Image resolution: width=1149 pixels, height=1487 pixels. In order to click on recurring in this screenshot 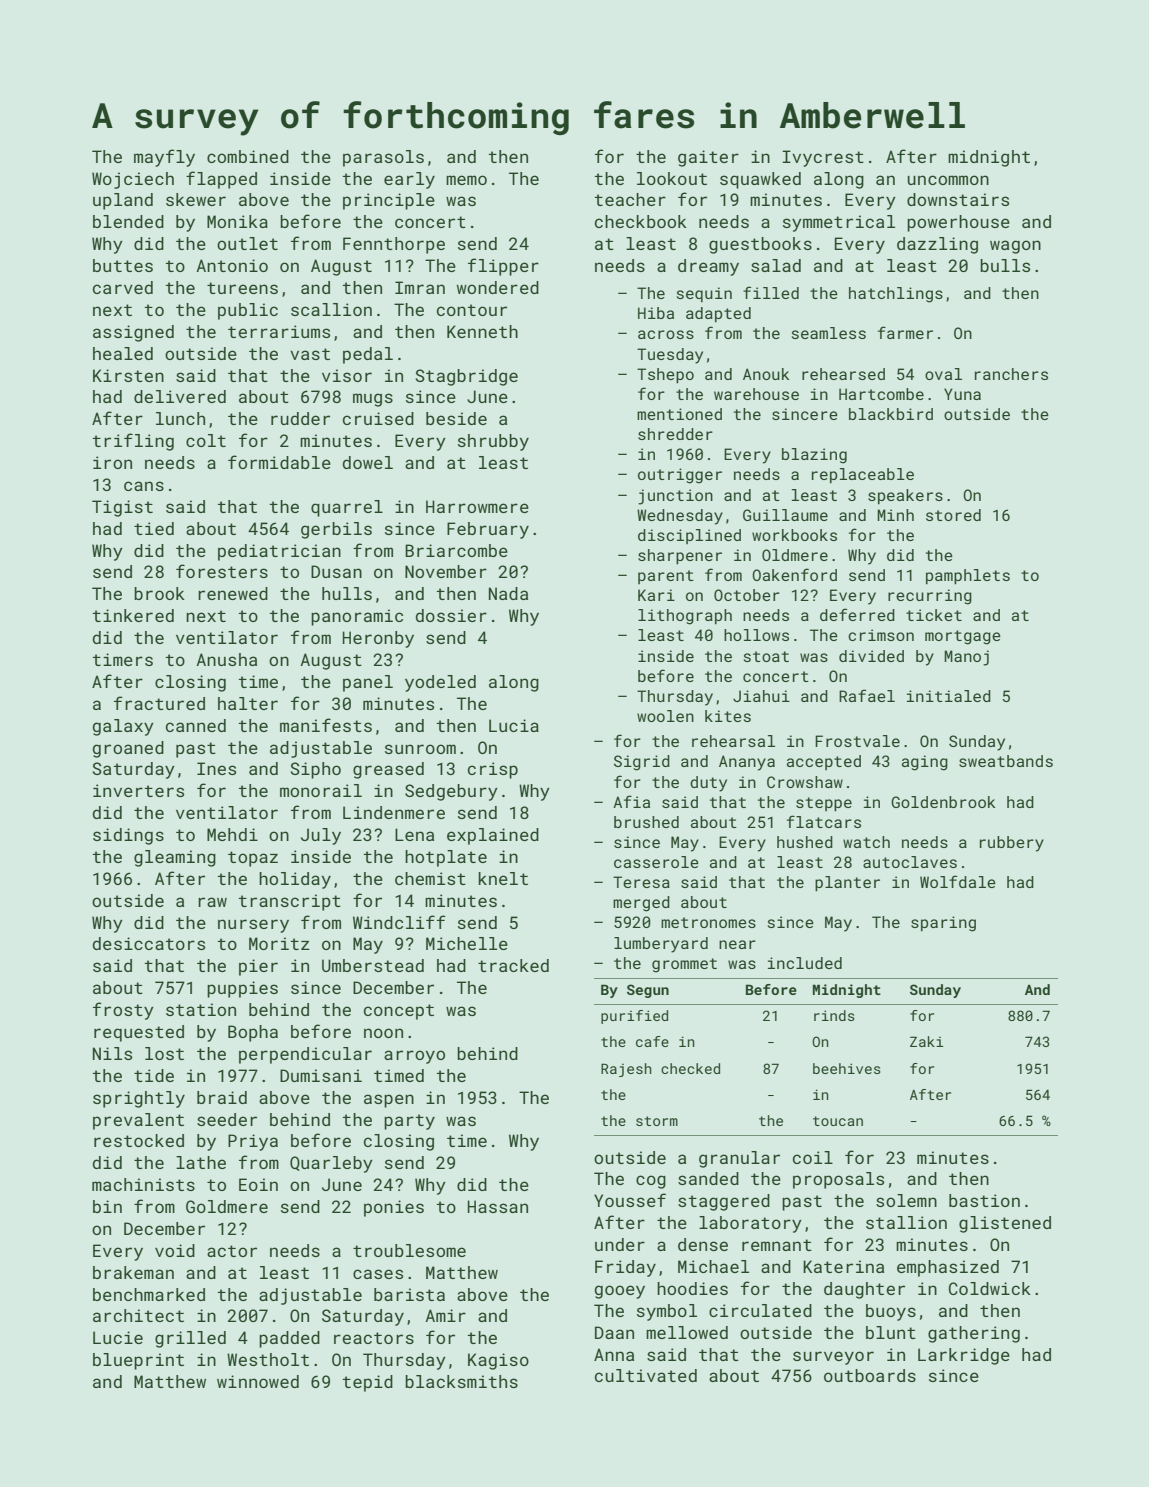, I will do `click(930, 597)`.
